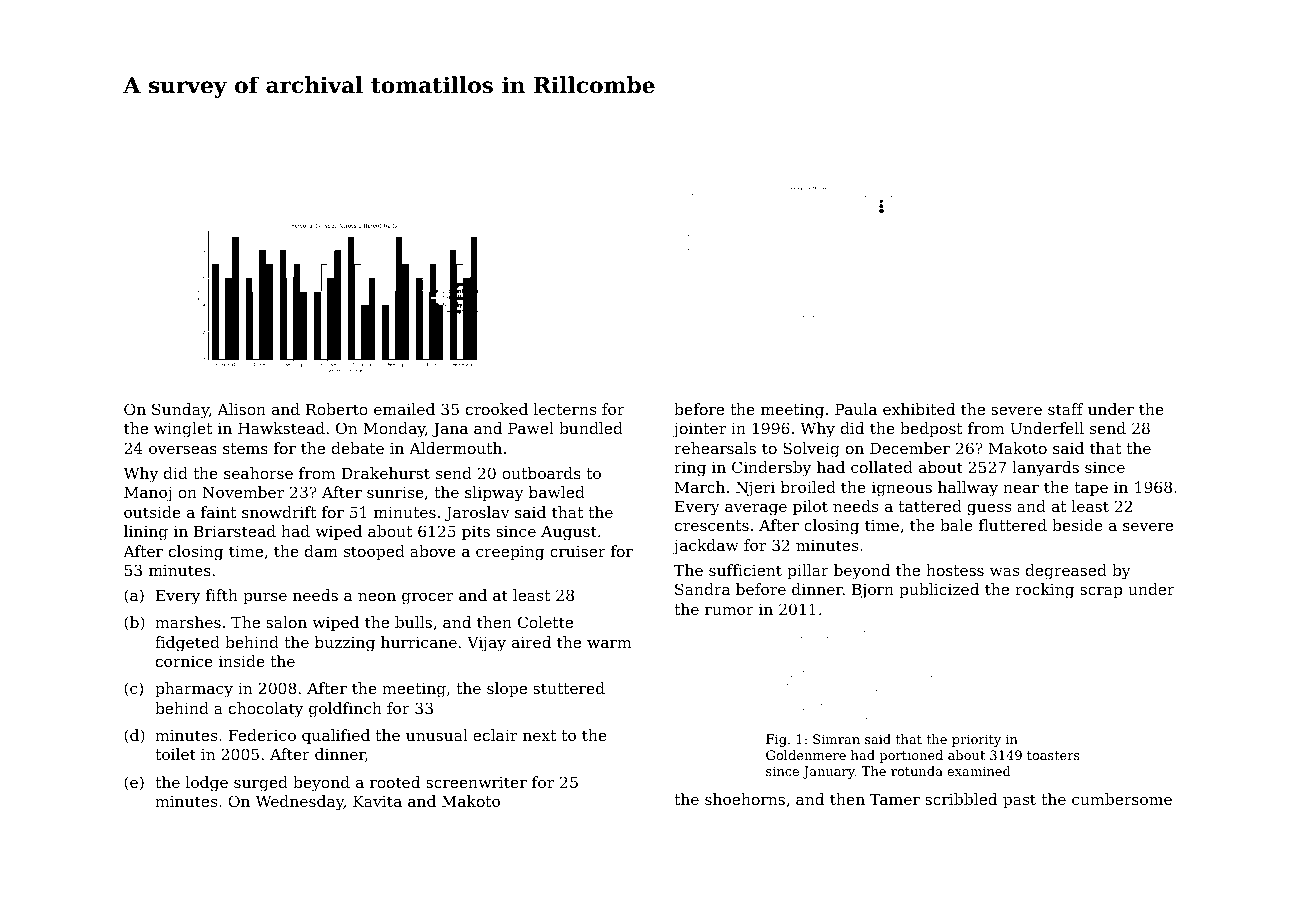 The image size is (1308, 924). I want to click on slope, so click(507, 689).
